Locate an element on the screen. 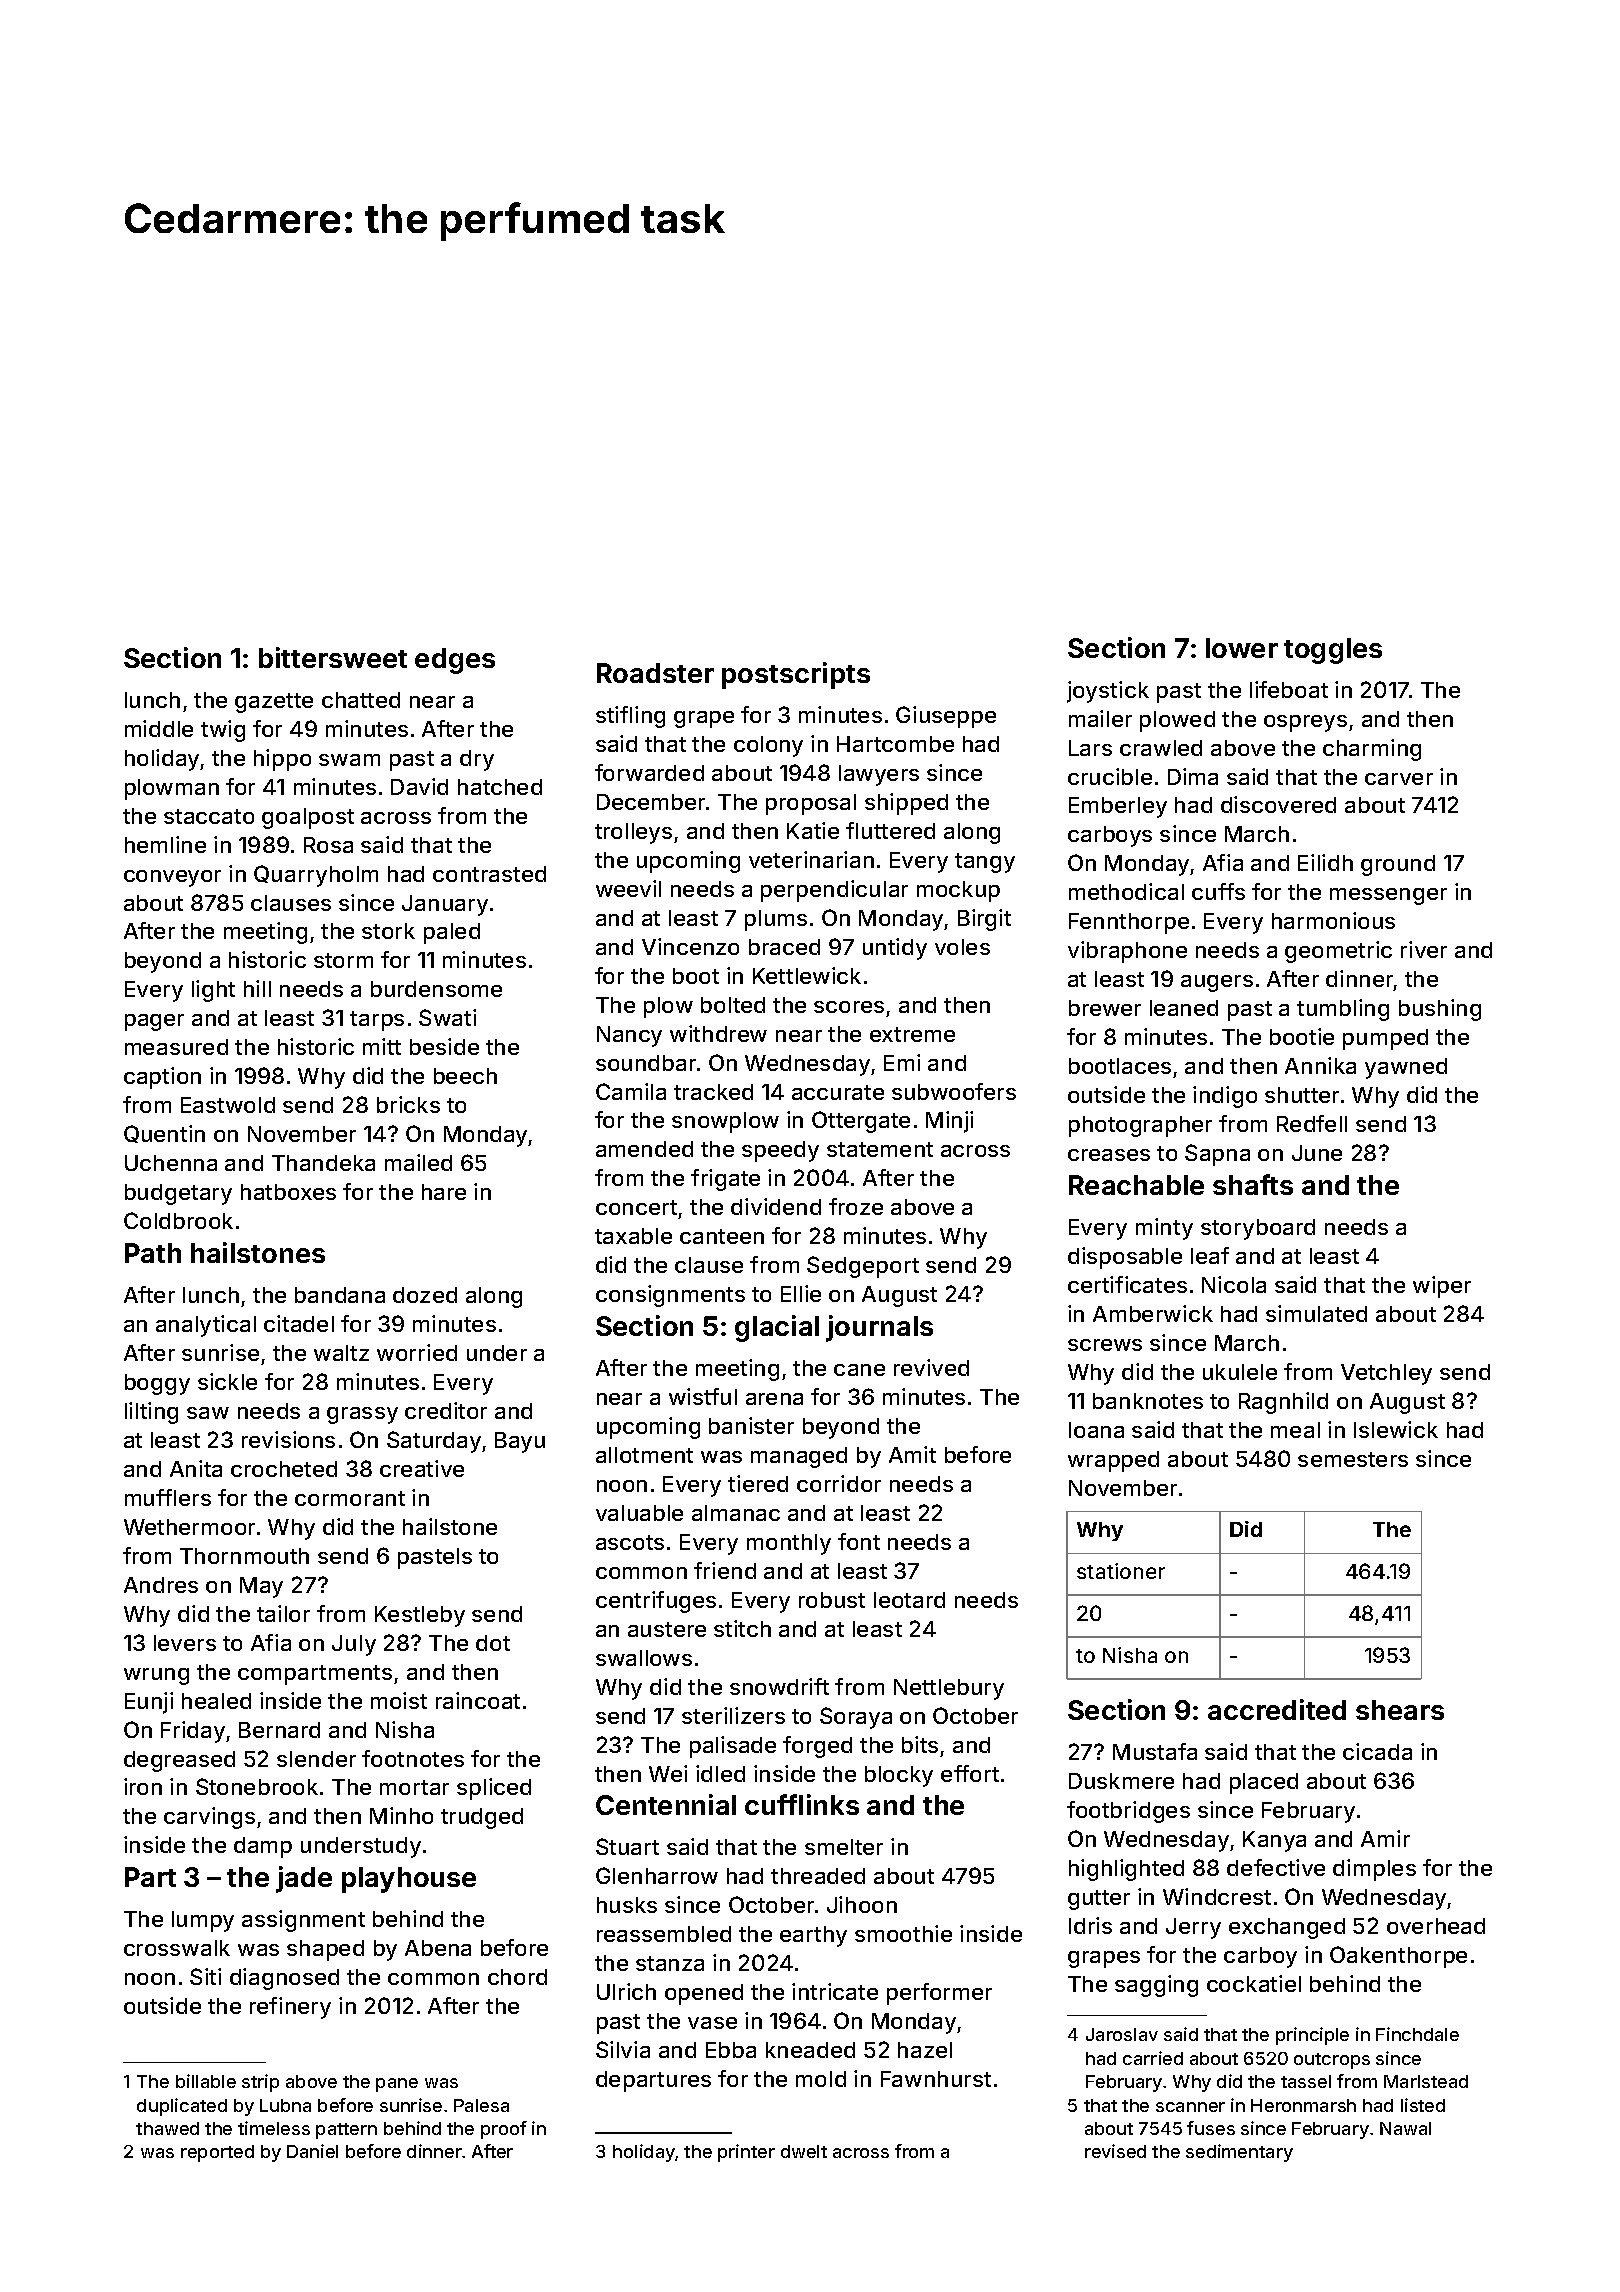 The image size is (1620, 2292). wrapped is located at coordinates (1113, 1461).
